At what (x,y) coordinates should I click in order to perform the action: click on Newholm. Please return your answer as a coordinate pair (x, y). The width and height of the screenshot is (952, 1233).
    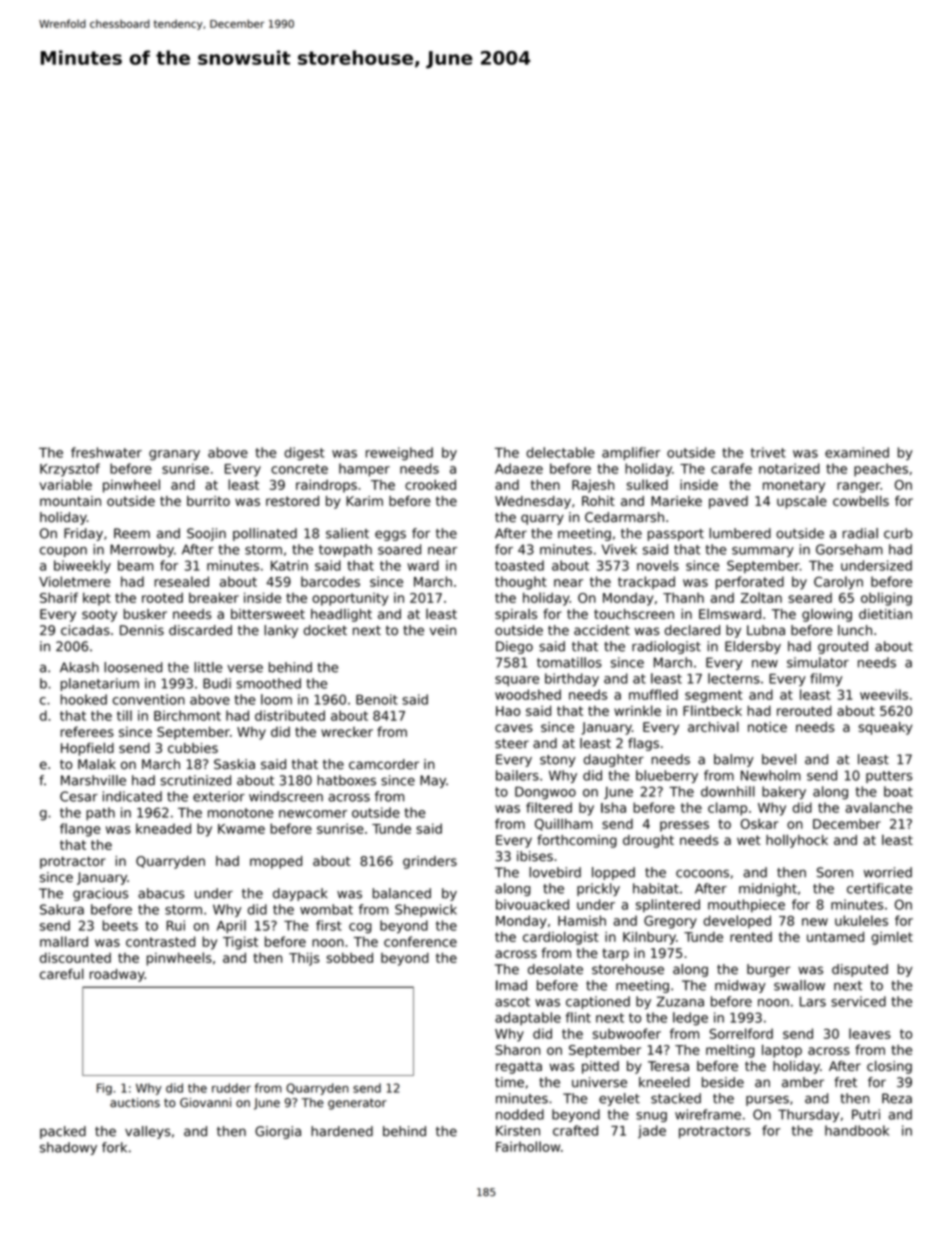
    Looking at the image, I should click on (771, 775).
